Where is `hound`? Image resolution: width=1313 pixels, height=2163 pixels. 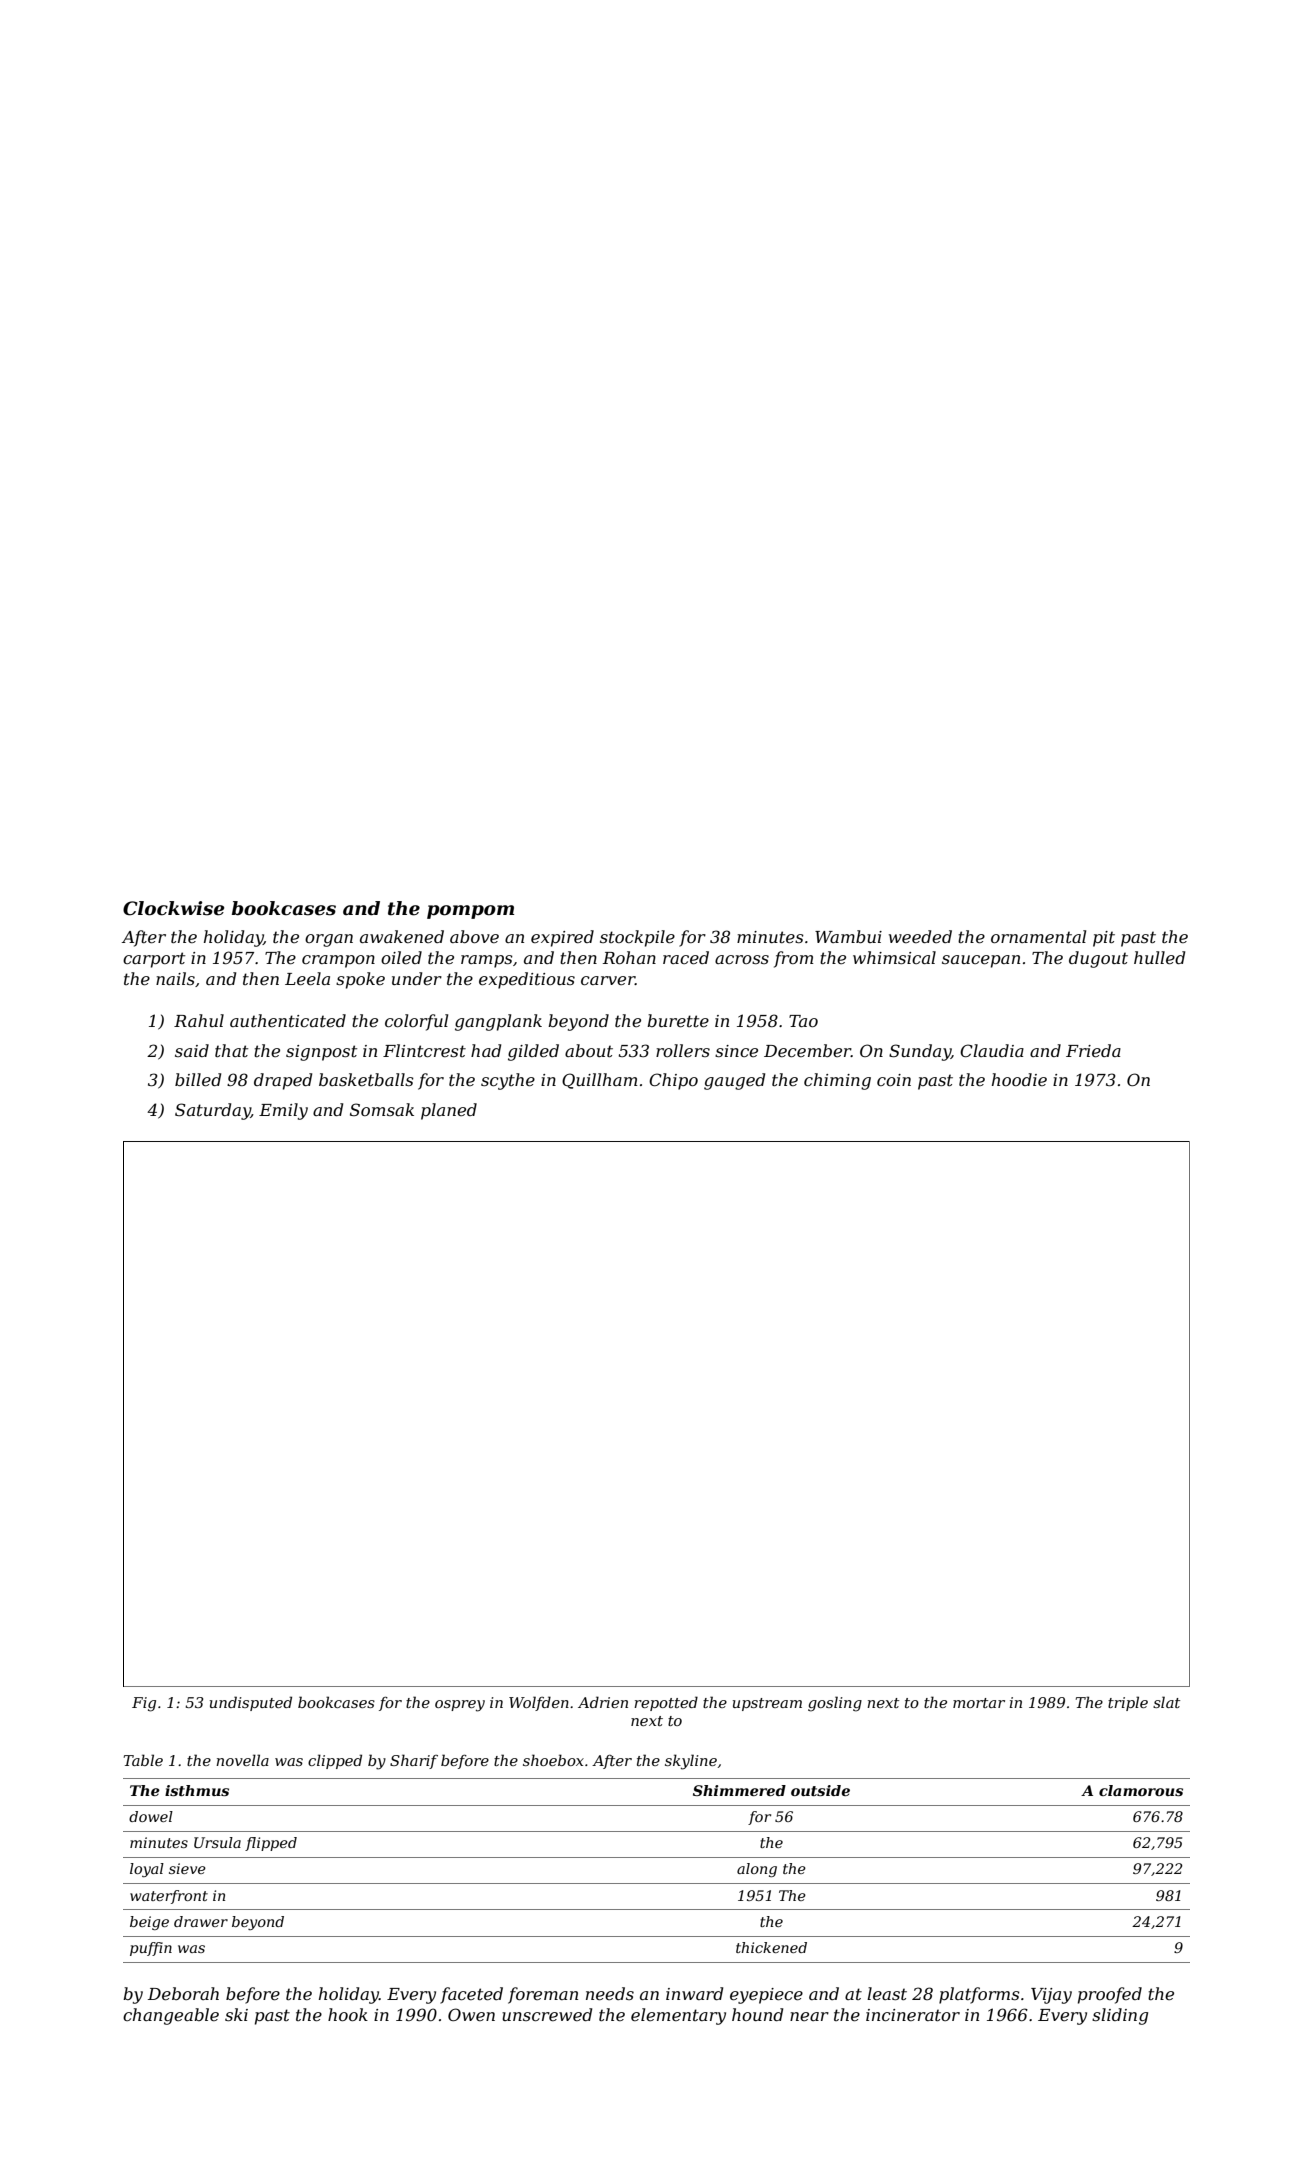 hound is located at coordinates (757, 2014).
